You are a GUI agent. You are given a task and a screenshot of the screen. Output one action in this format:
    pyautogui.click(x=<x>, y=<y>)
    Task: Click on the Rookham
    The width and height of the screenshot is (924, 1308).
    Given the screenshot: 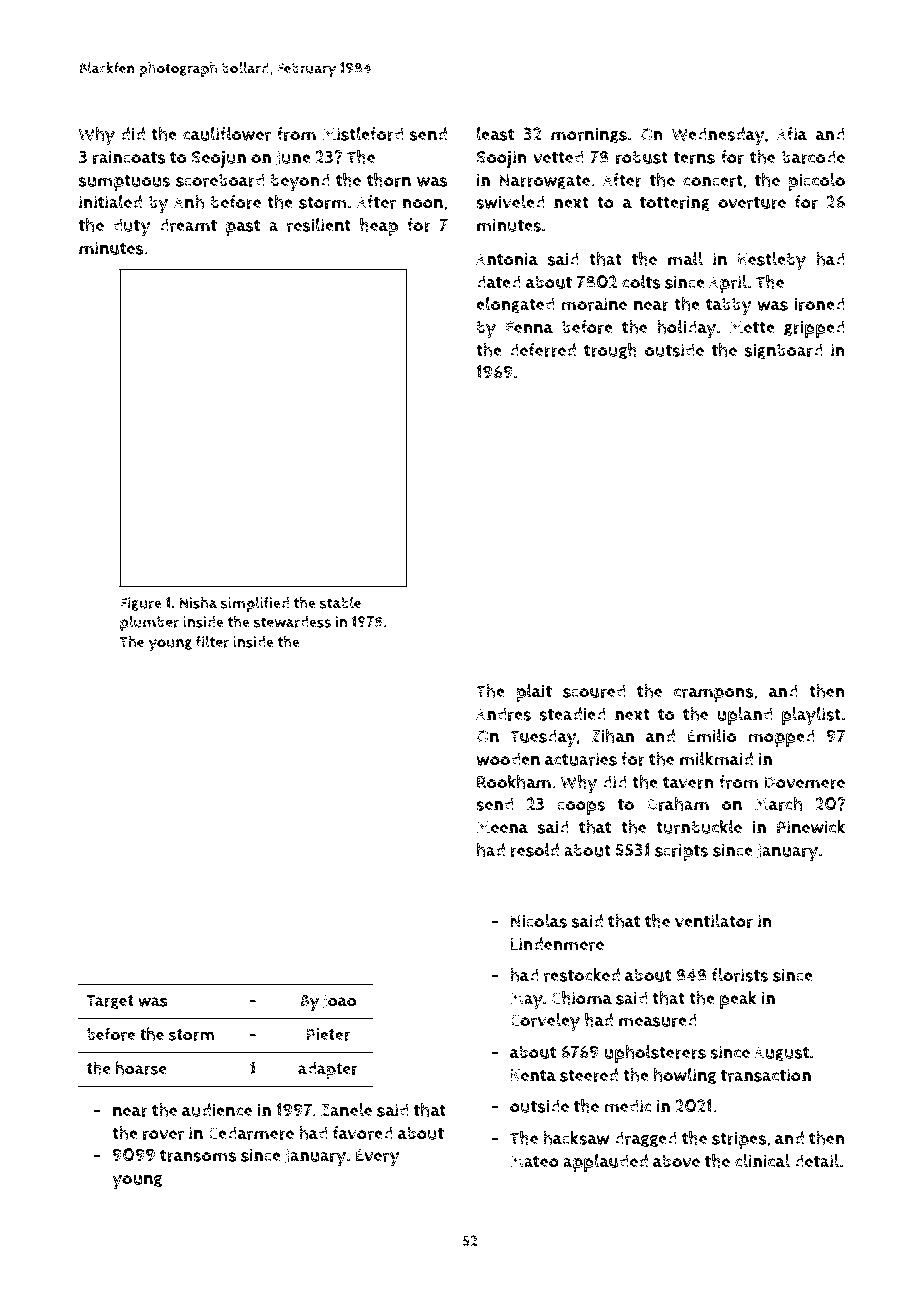 What is the action you would take?
    pyautogui.click(x=514, y=782)
